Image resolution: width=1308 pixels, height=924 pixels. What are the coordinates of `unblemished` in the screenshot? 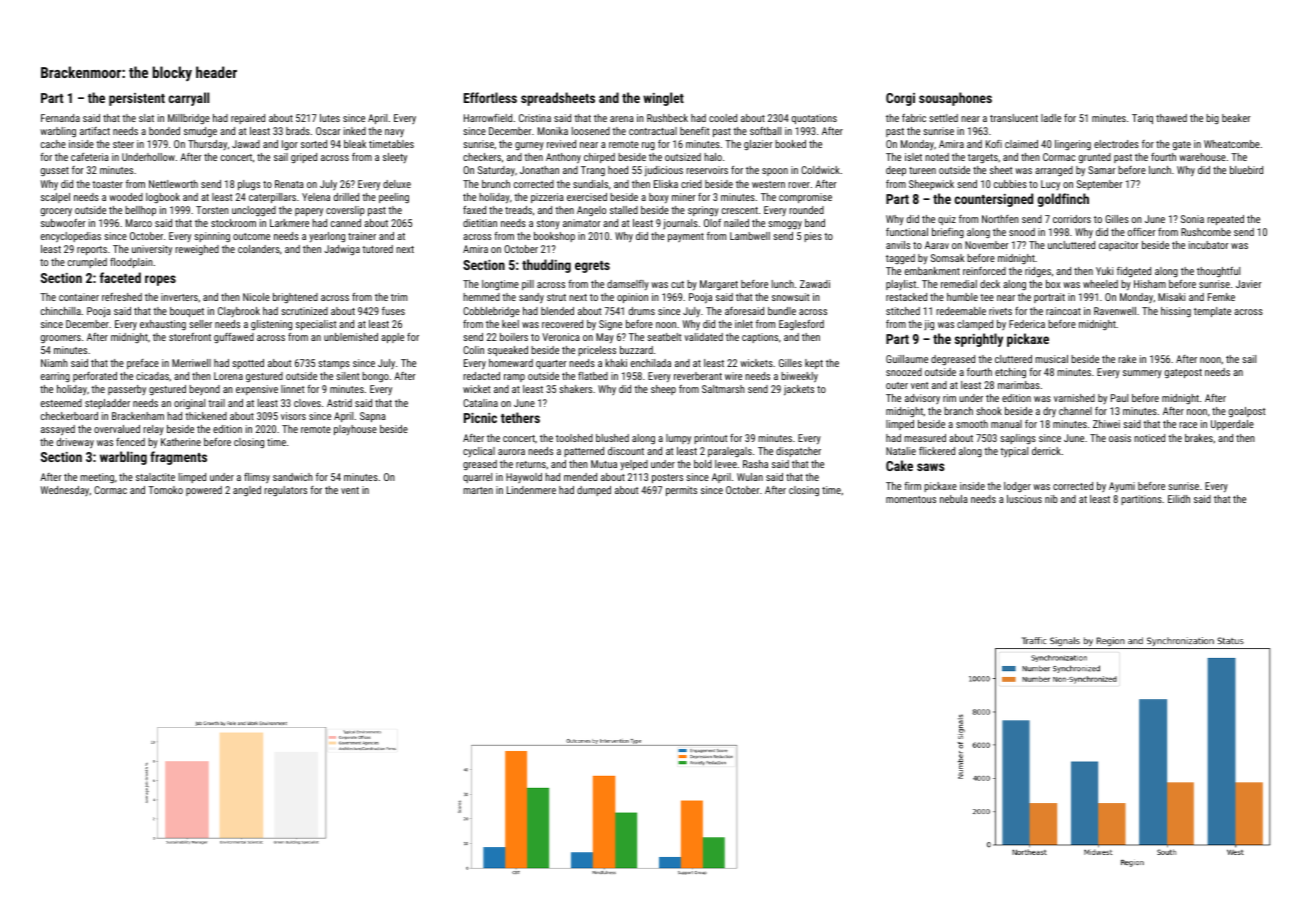 It's located at (351, 337).
